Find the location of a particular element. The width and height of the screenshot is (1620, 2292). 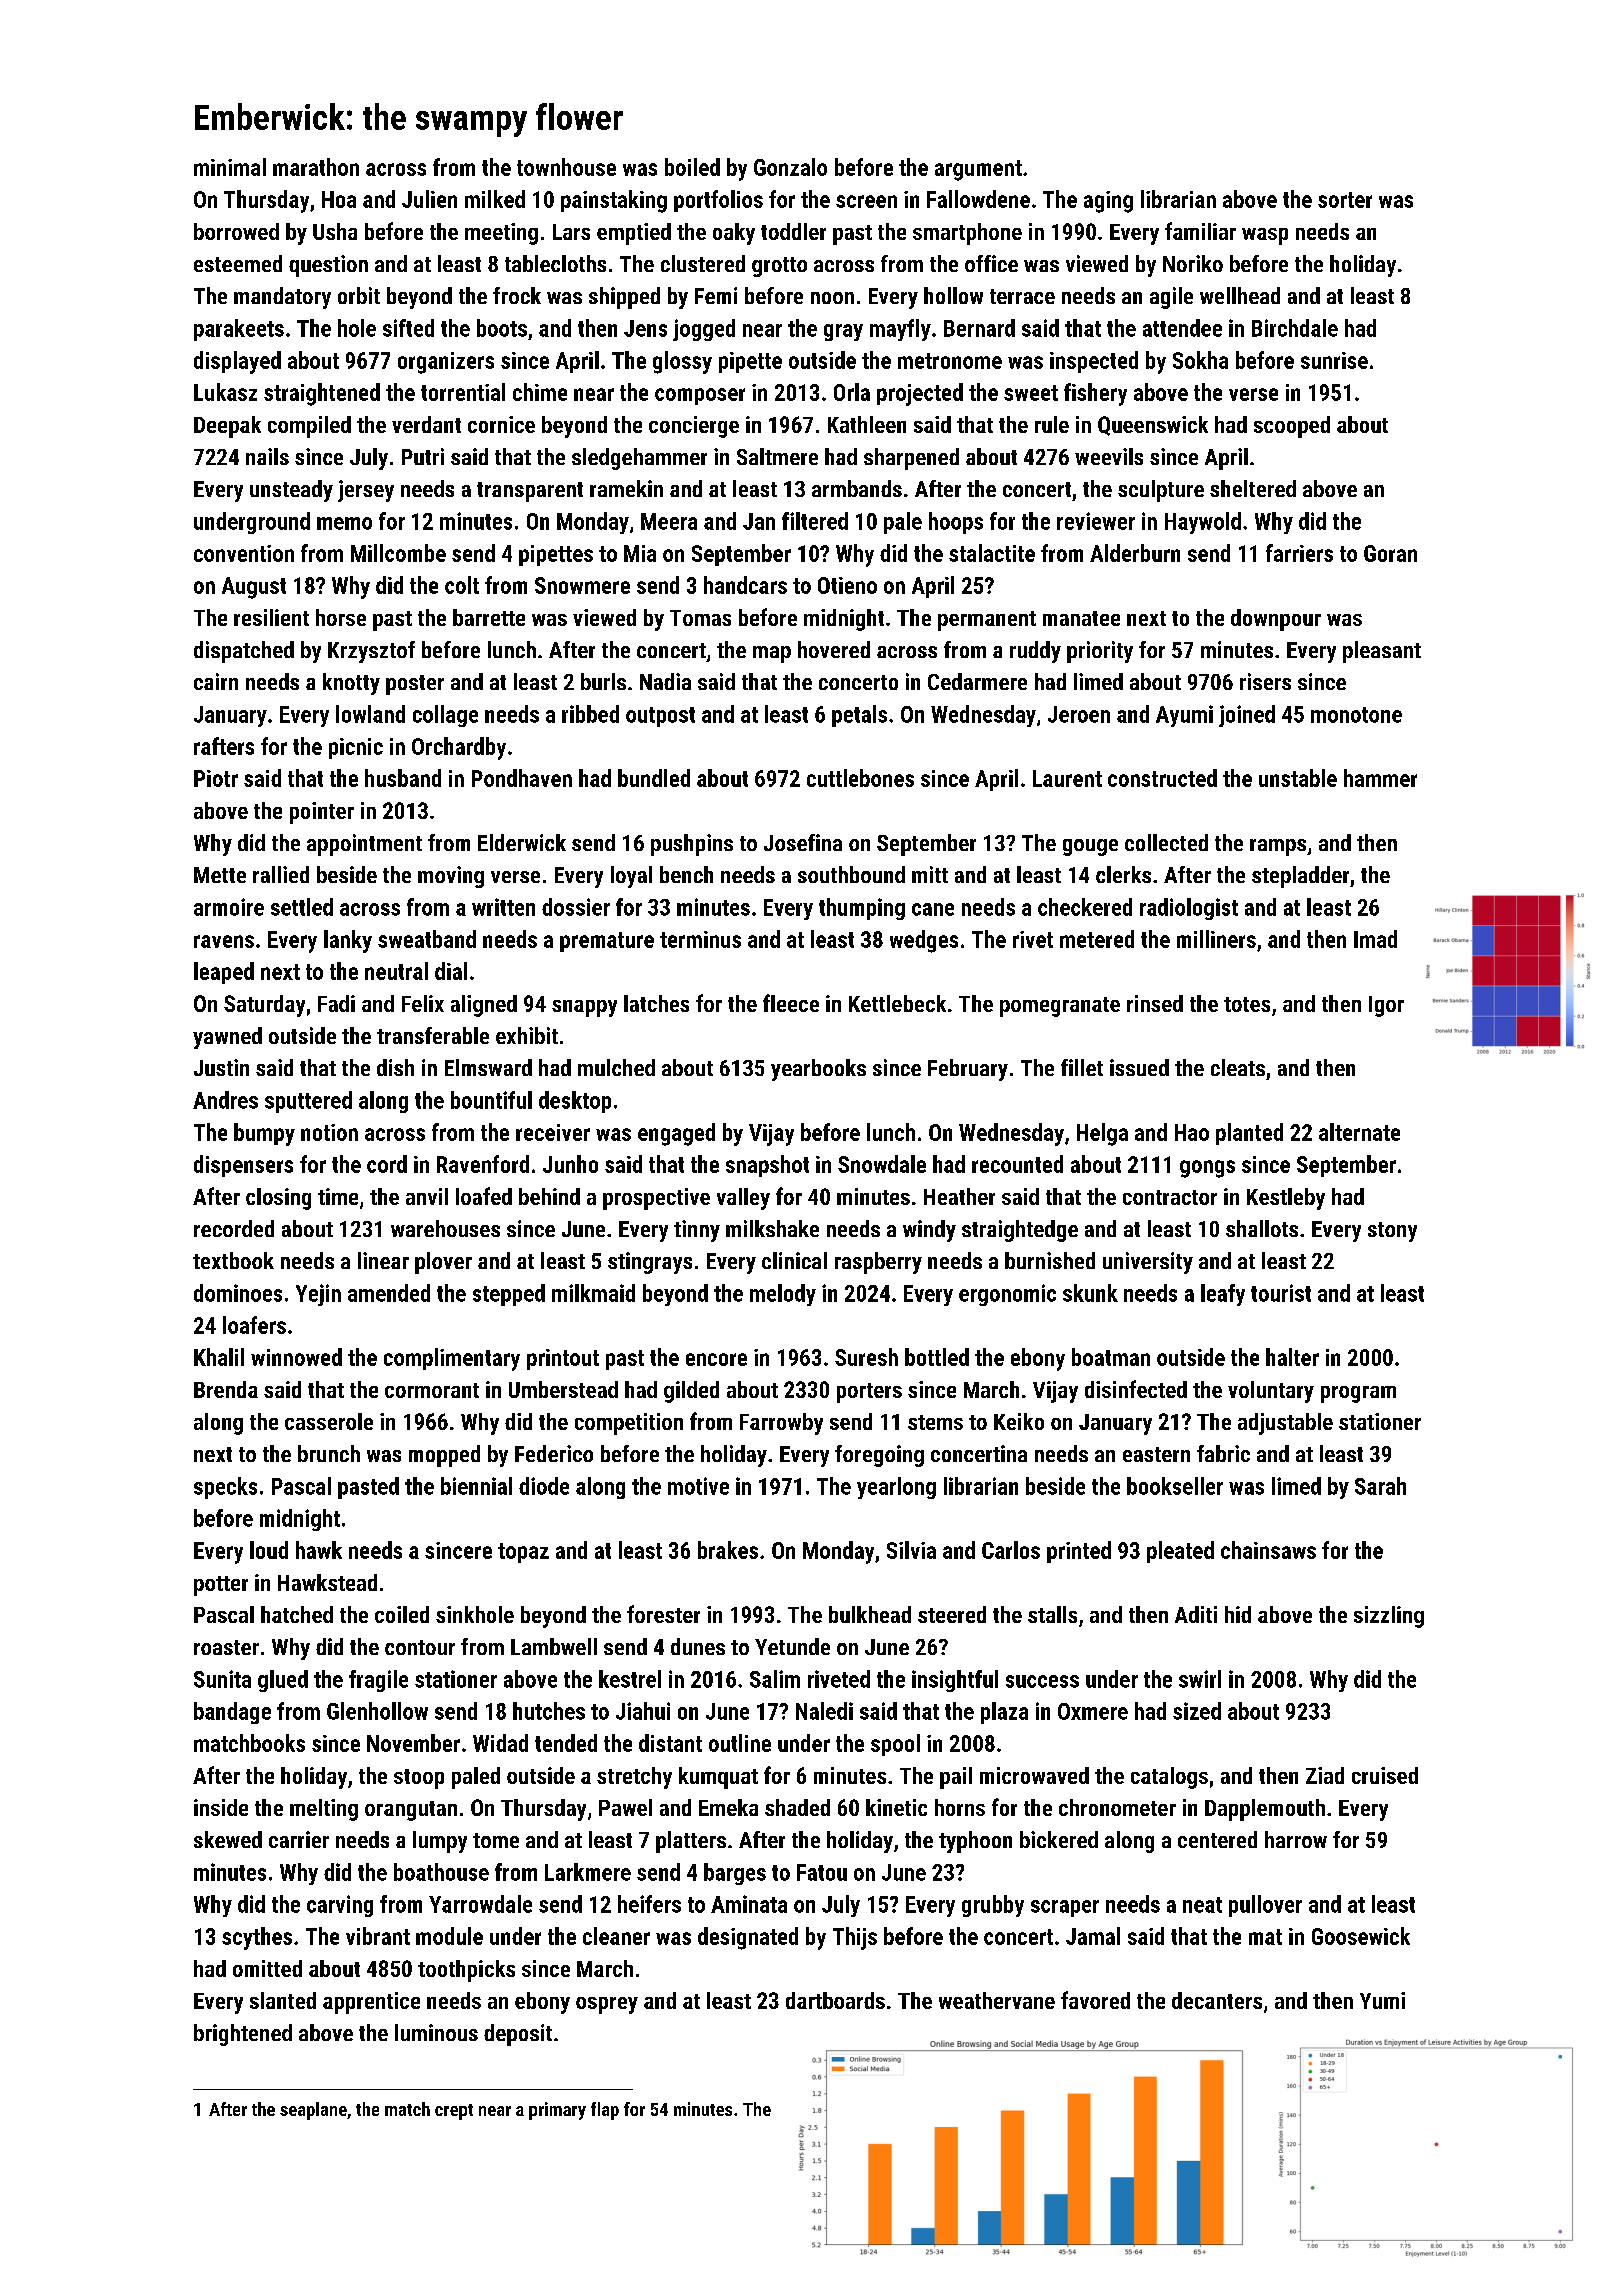

hutches is located at coordinates (549, 1711).
